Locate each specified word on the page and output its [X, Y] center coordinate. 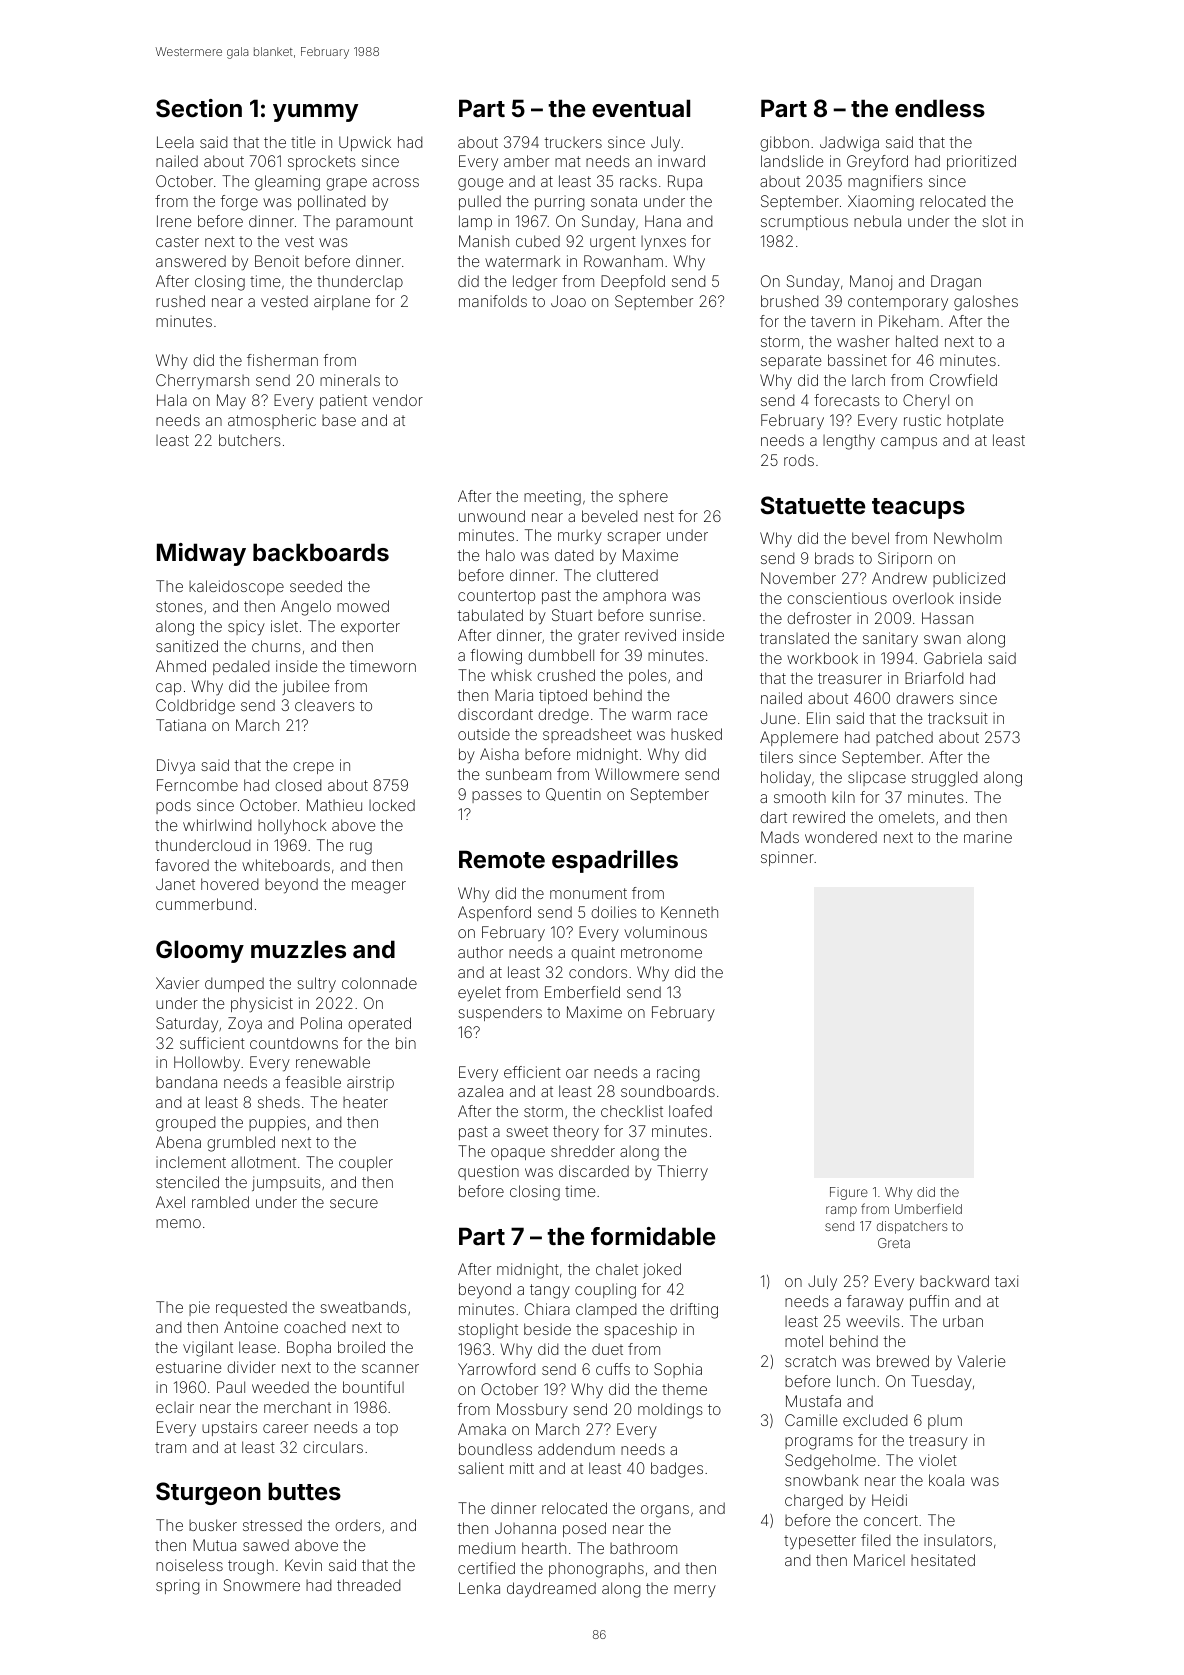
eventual [641, 108]
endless [940, 108]
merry [695, 1591]
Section [199, 108]
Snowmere [261, 1585]
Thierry [682, 1173]
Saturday [187, 1025]
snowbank [822, 1480]
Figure [849, 1193]
